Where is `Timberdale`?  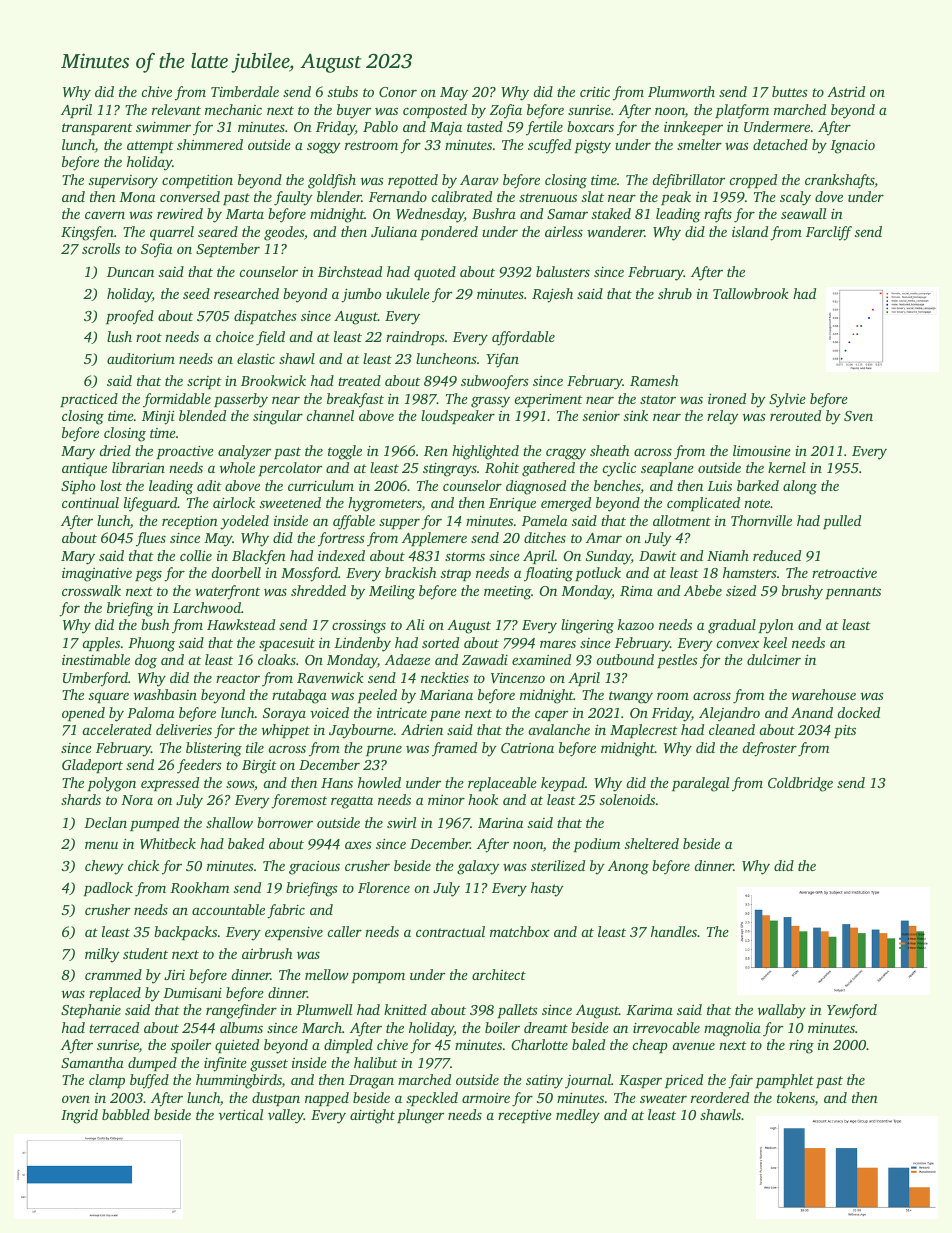 Timberdale is located at coordinates (245, 91).
